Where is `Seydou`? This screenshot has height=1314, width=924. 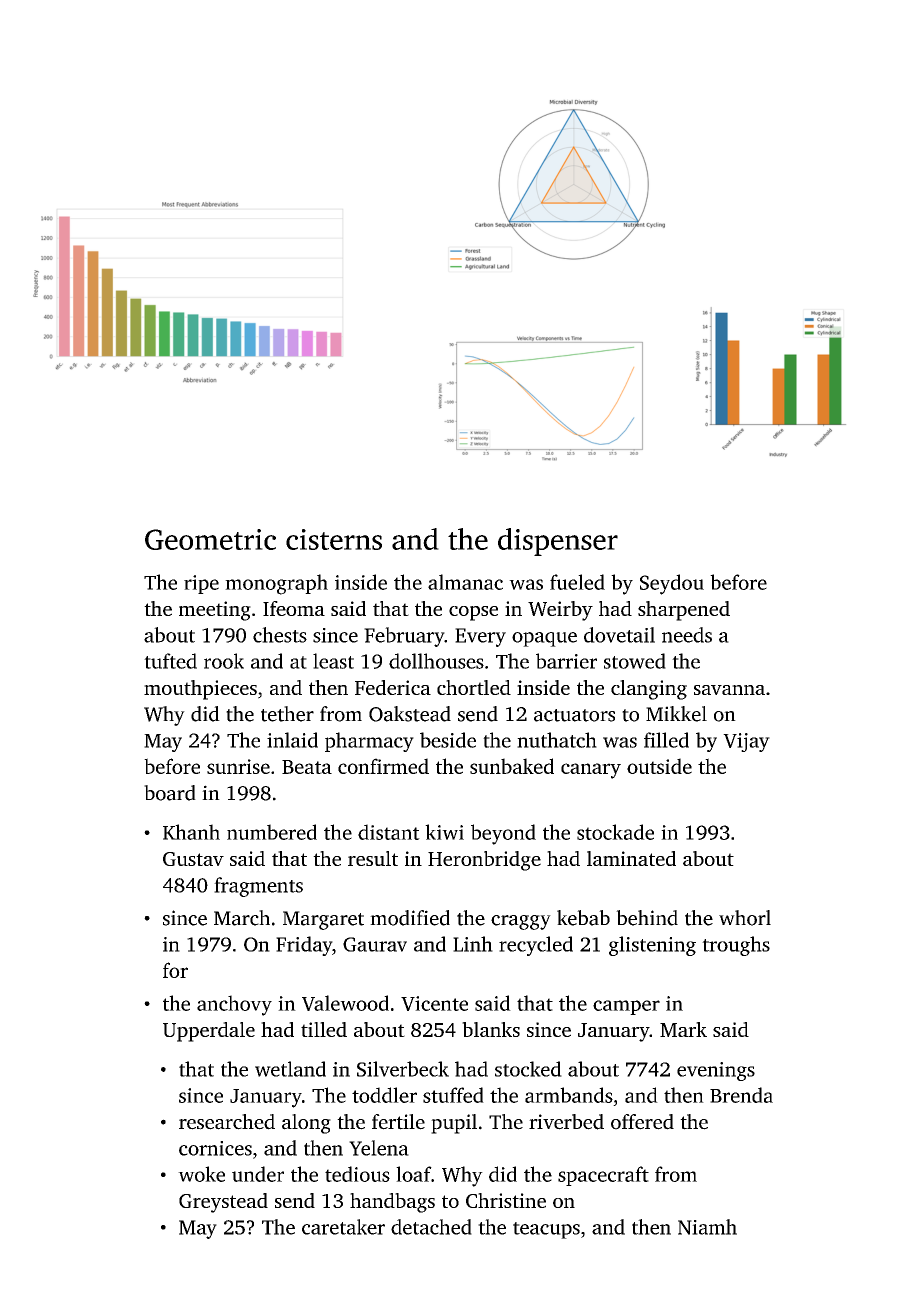 Seydou is located at coordinates (672, 584).
